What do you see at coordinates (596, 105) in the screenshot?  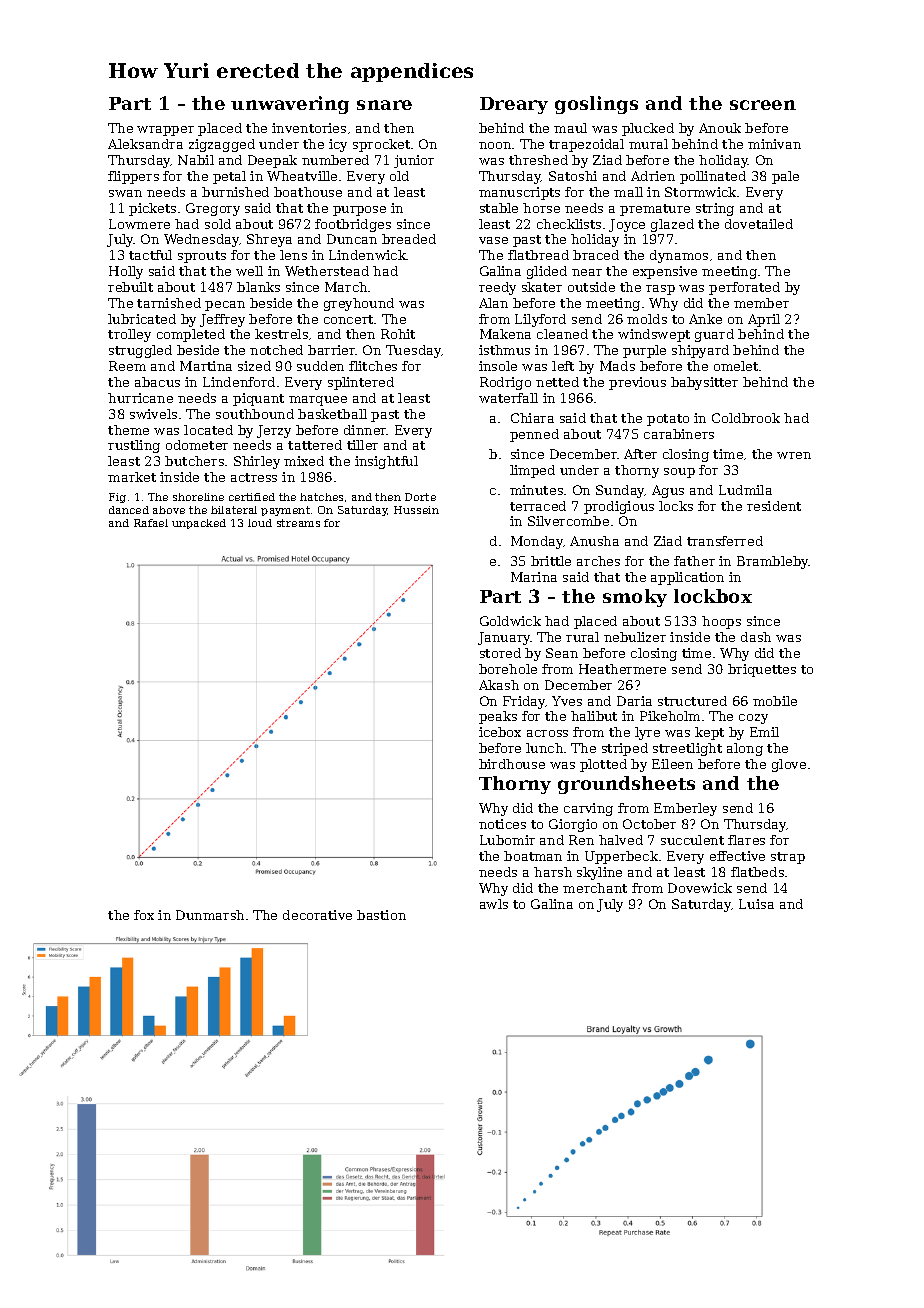 I see `goslings` at bounding box center [596, 105].
